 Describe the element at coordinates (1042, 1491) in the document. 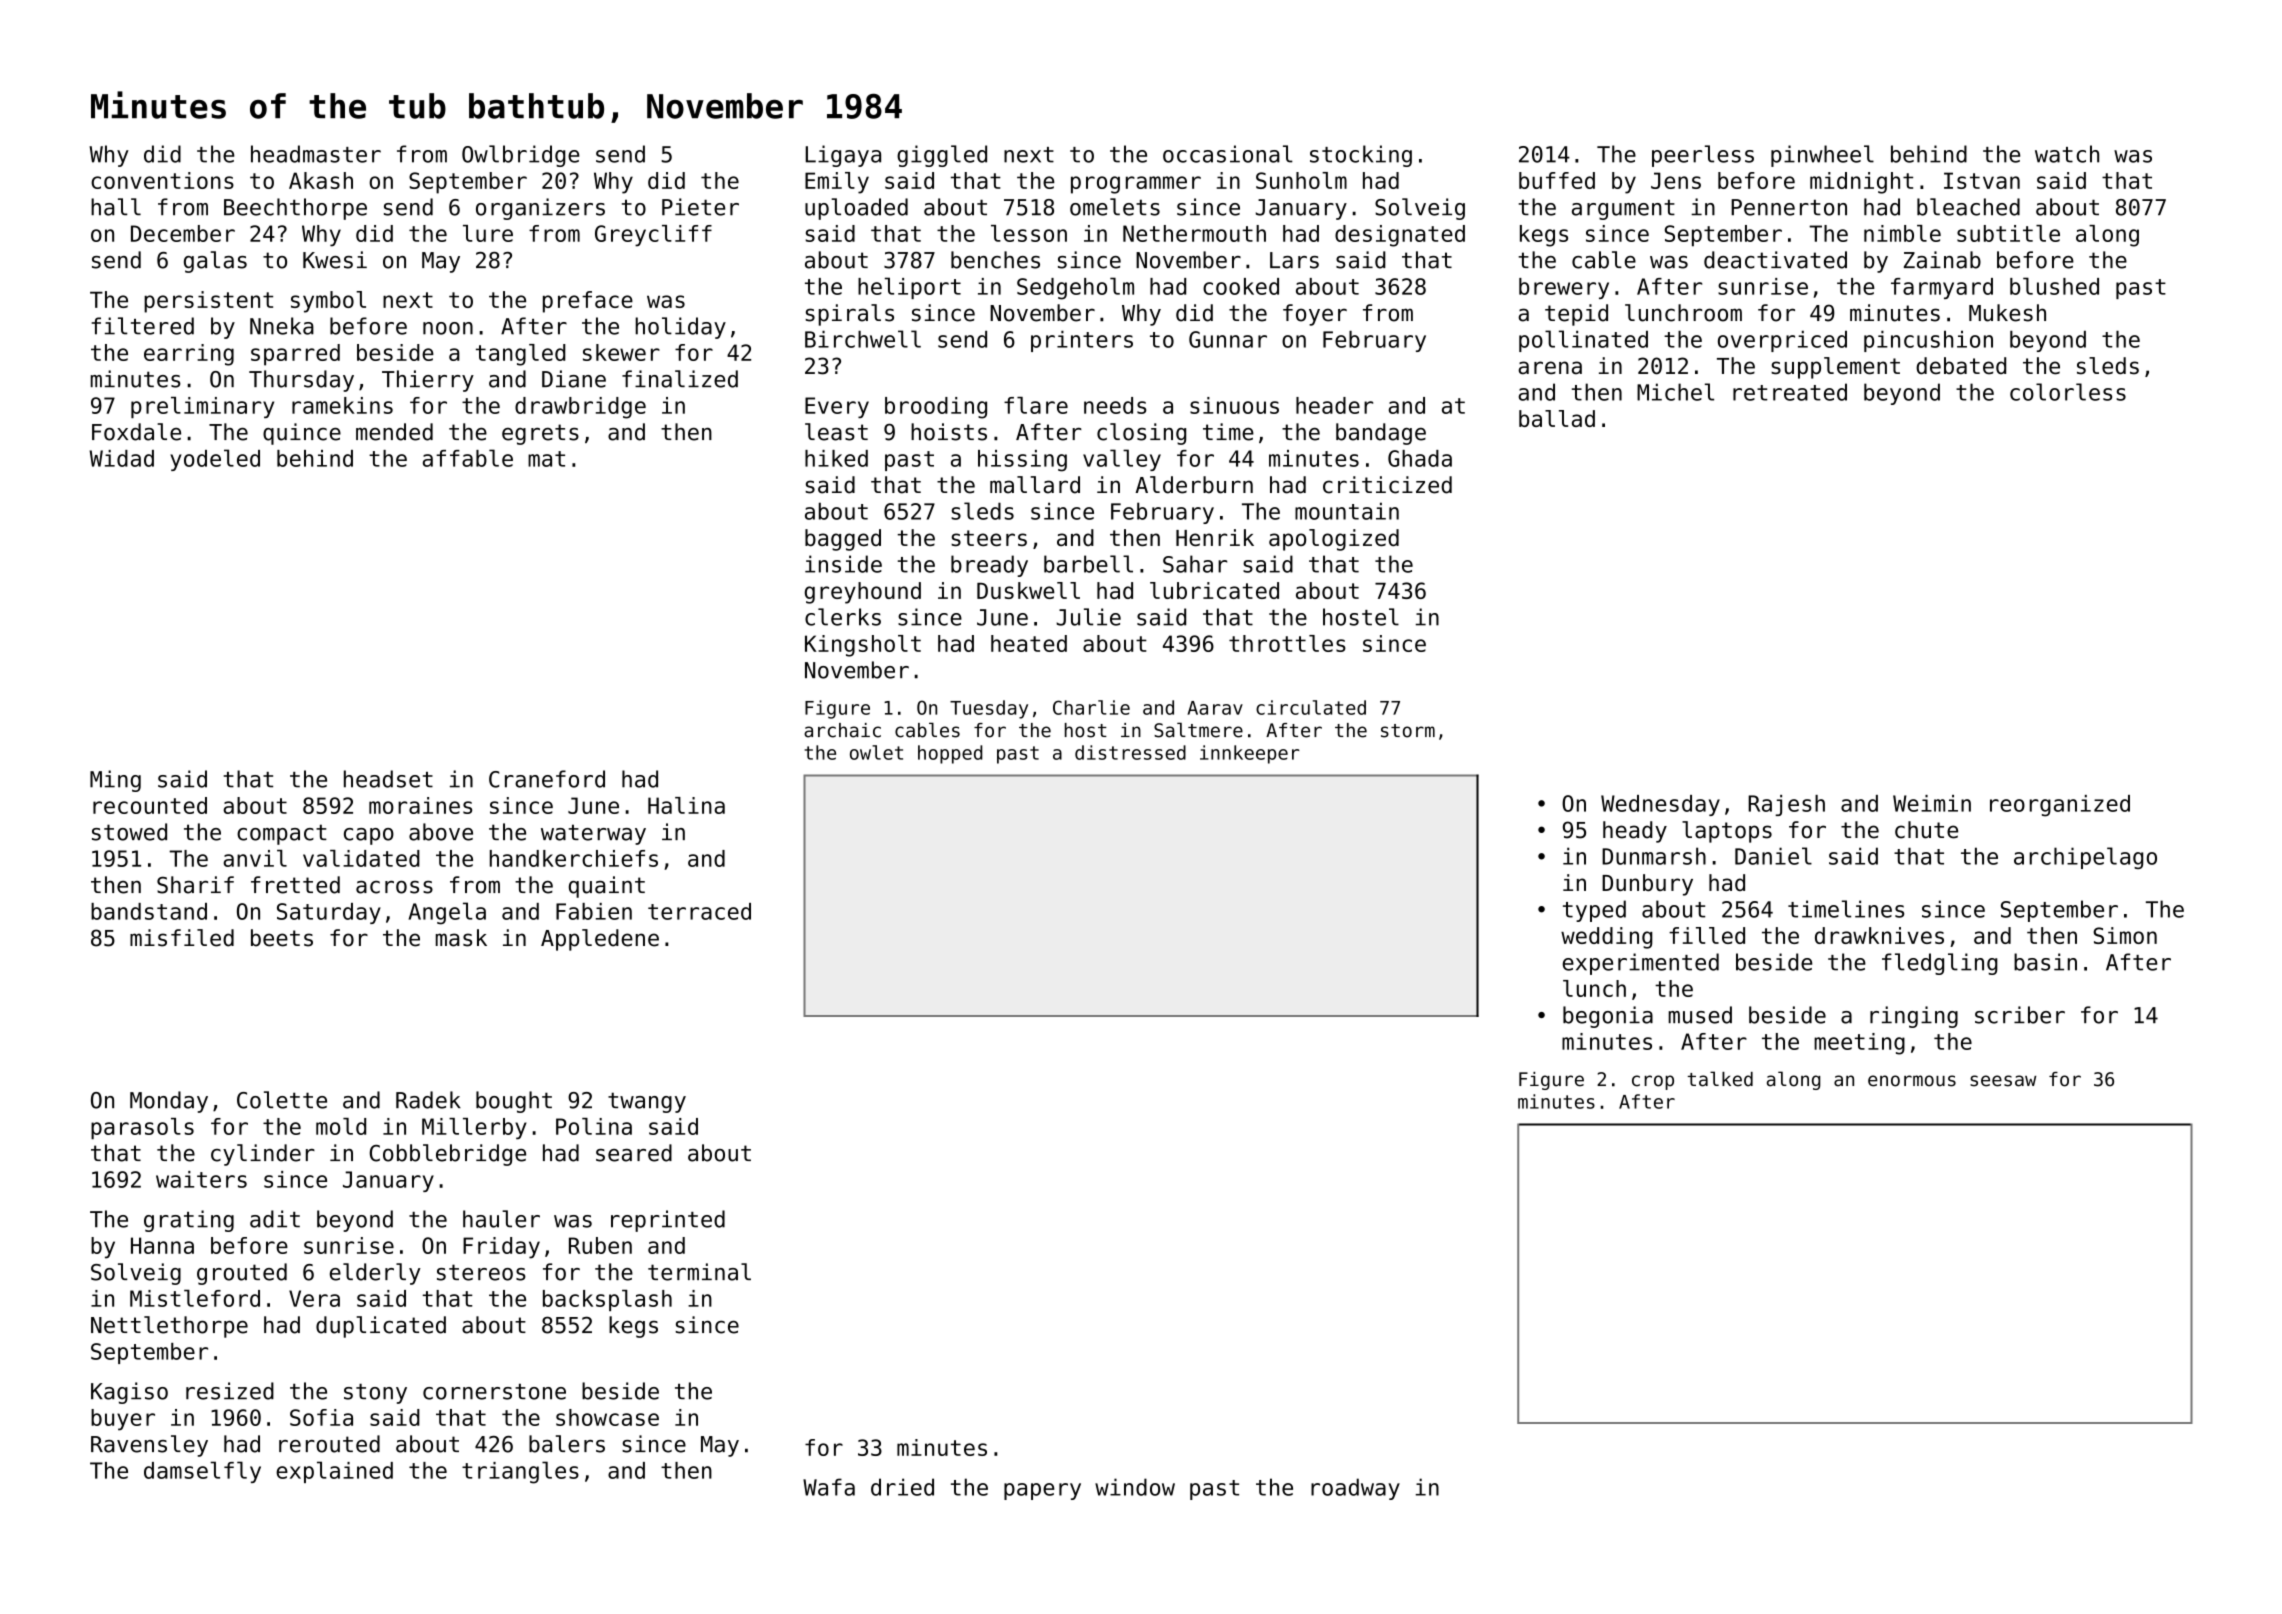

I see `papery` at that location.
